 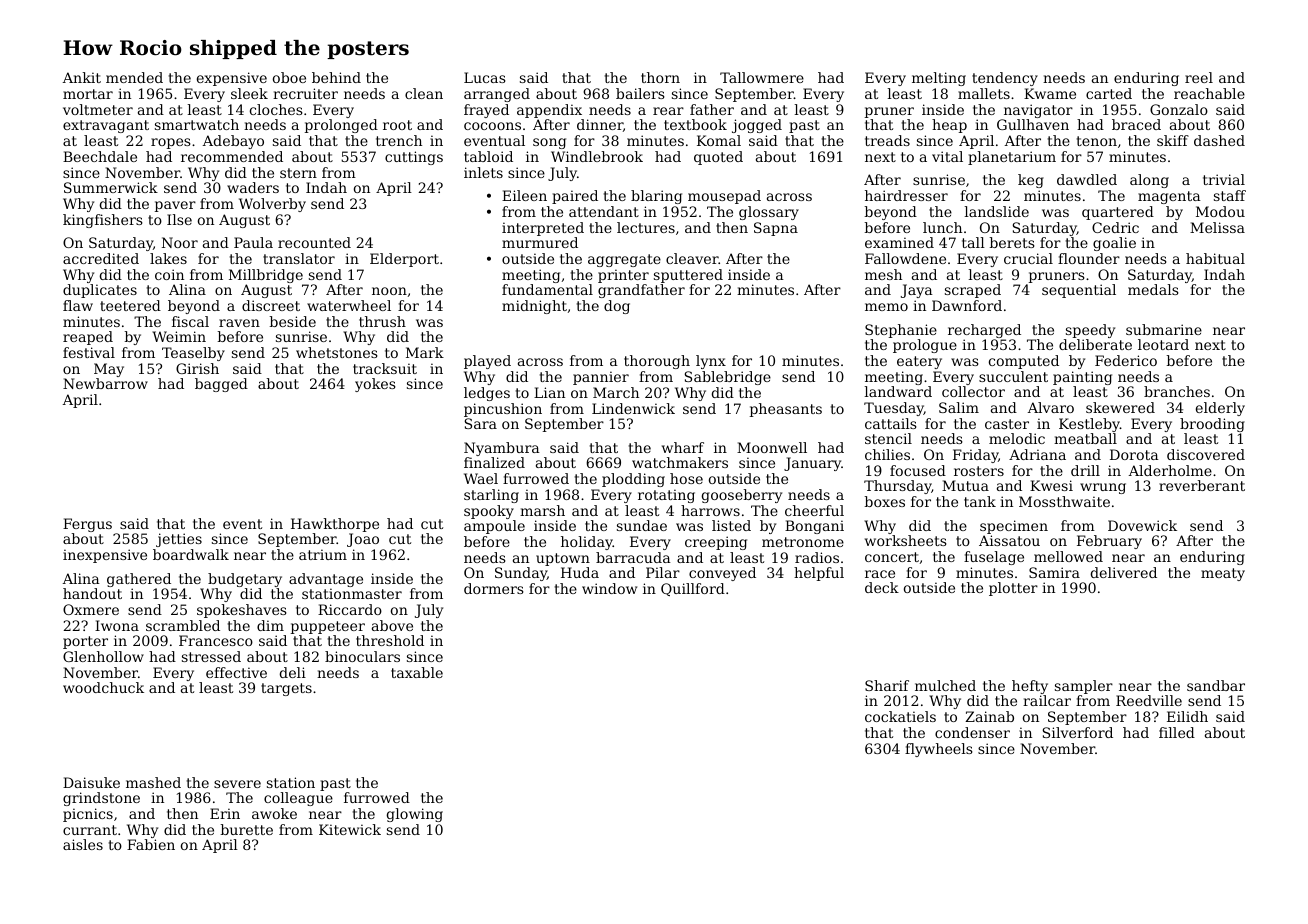 What do you see at coordinates (335, 525) in the page?
I see `Hawkthorpe` at bounding box center [335, 525].
